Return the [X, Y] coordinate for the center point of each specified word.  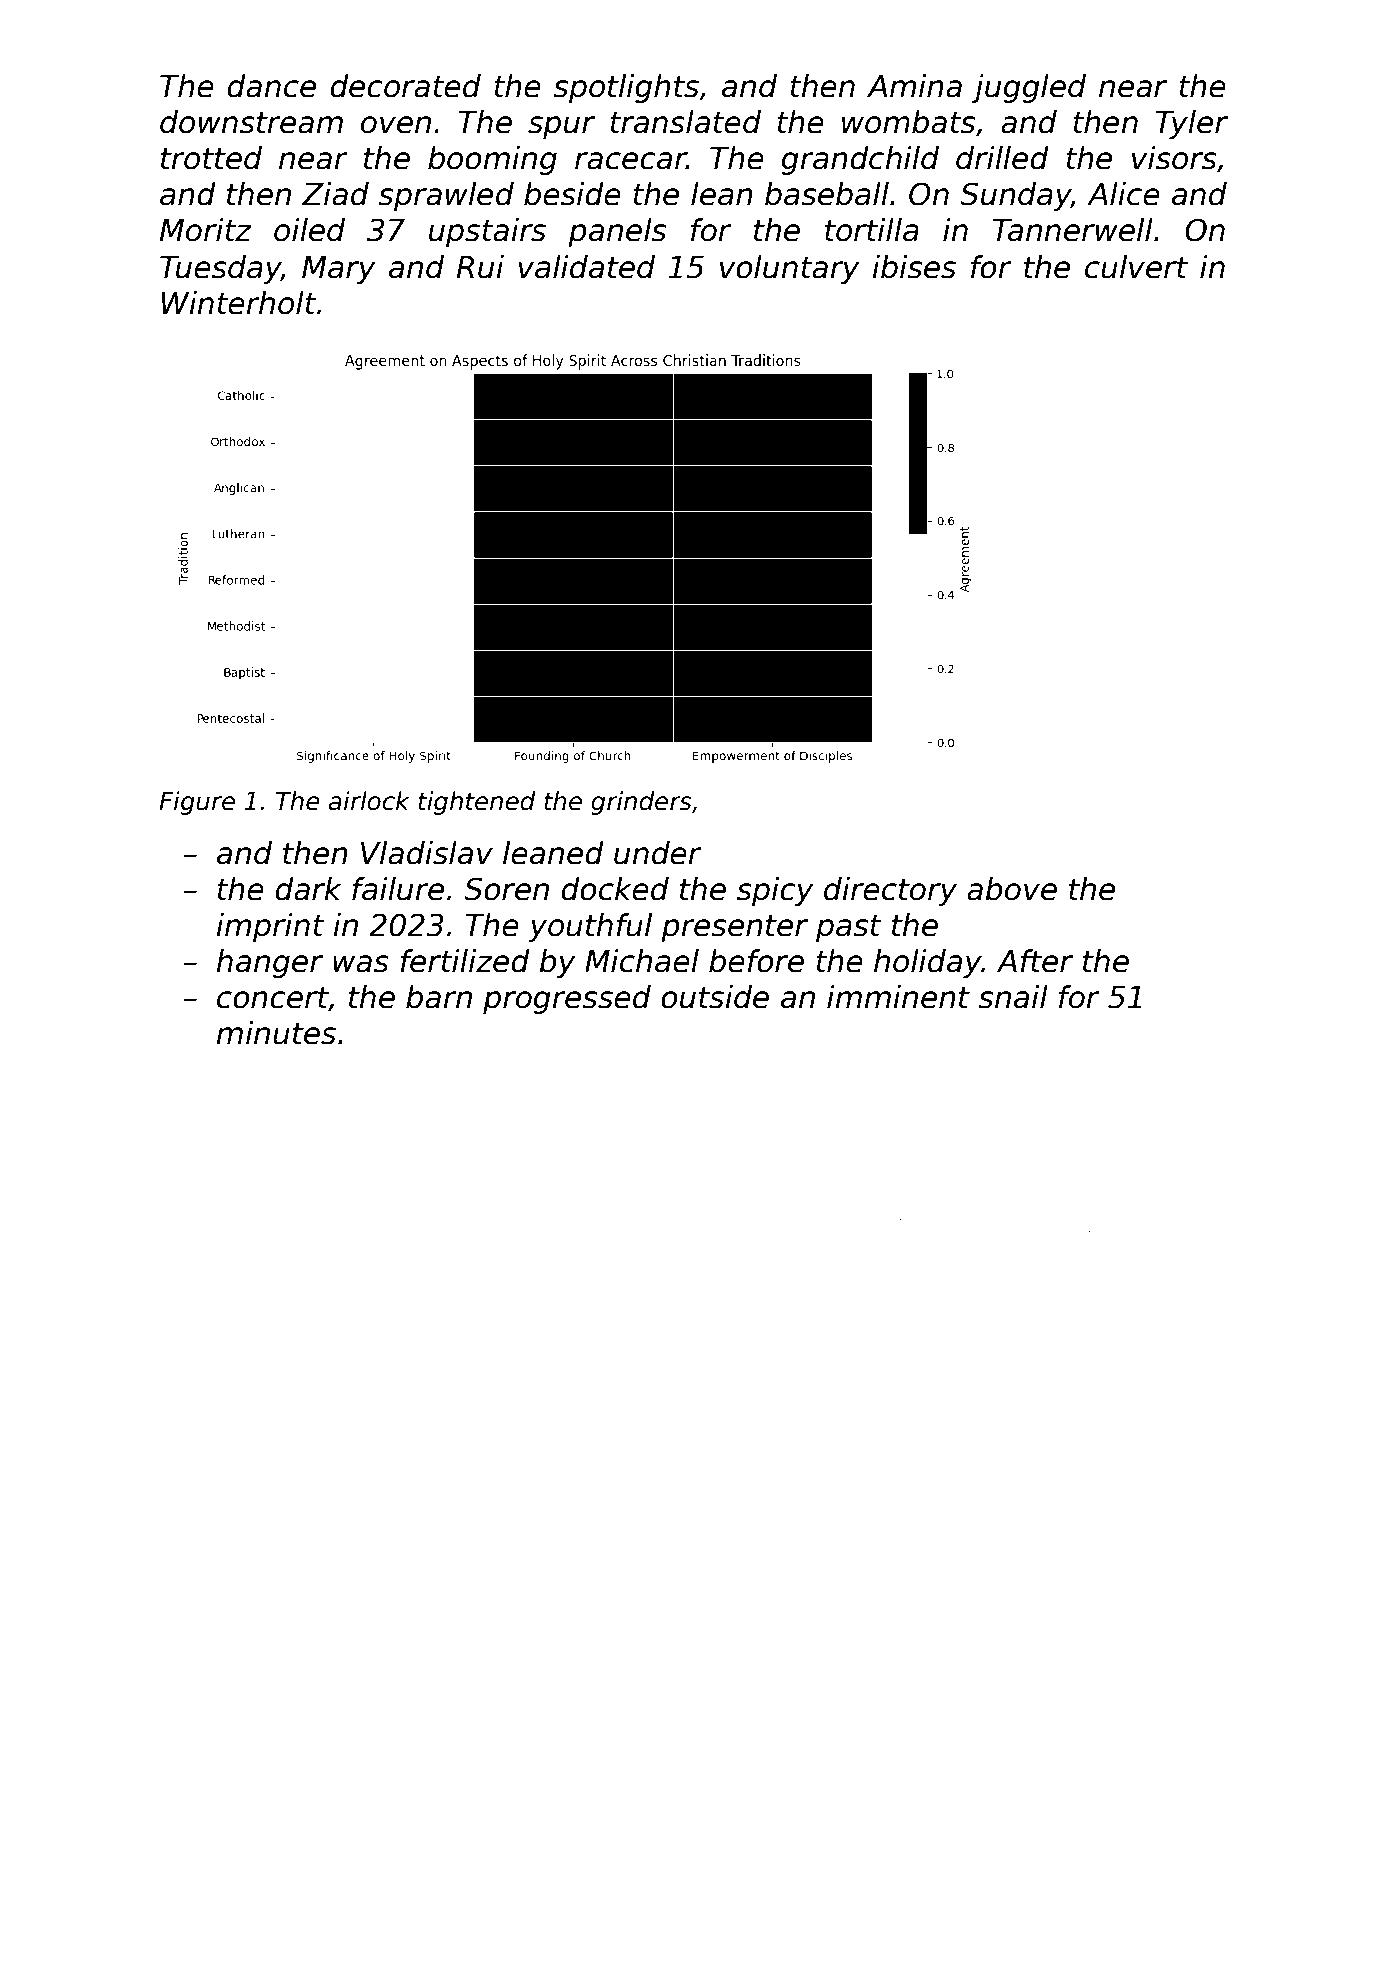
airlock [369, 801]
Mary [339, 270]
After [1035, 961]
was [361, 964]
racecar [631, 161]
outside [715, 997]
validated [586, 267]
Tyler [1191, 124]
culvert [1136, 267]
